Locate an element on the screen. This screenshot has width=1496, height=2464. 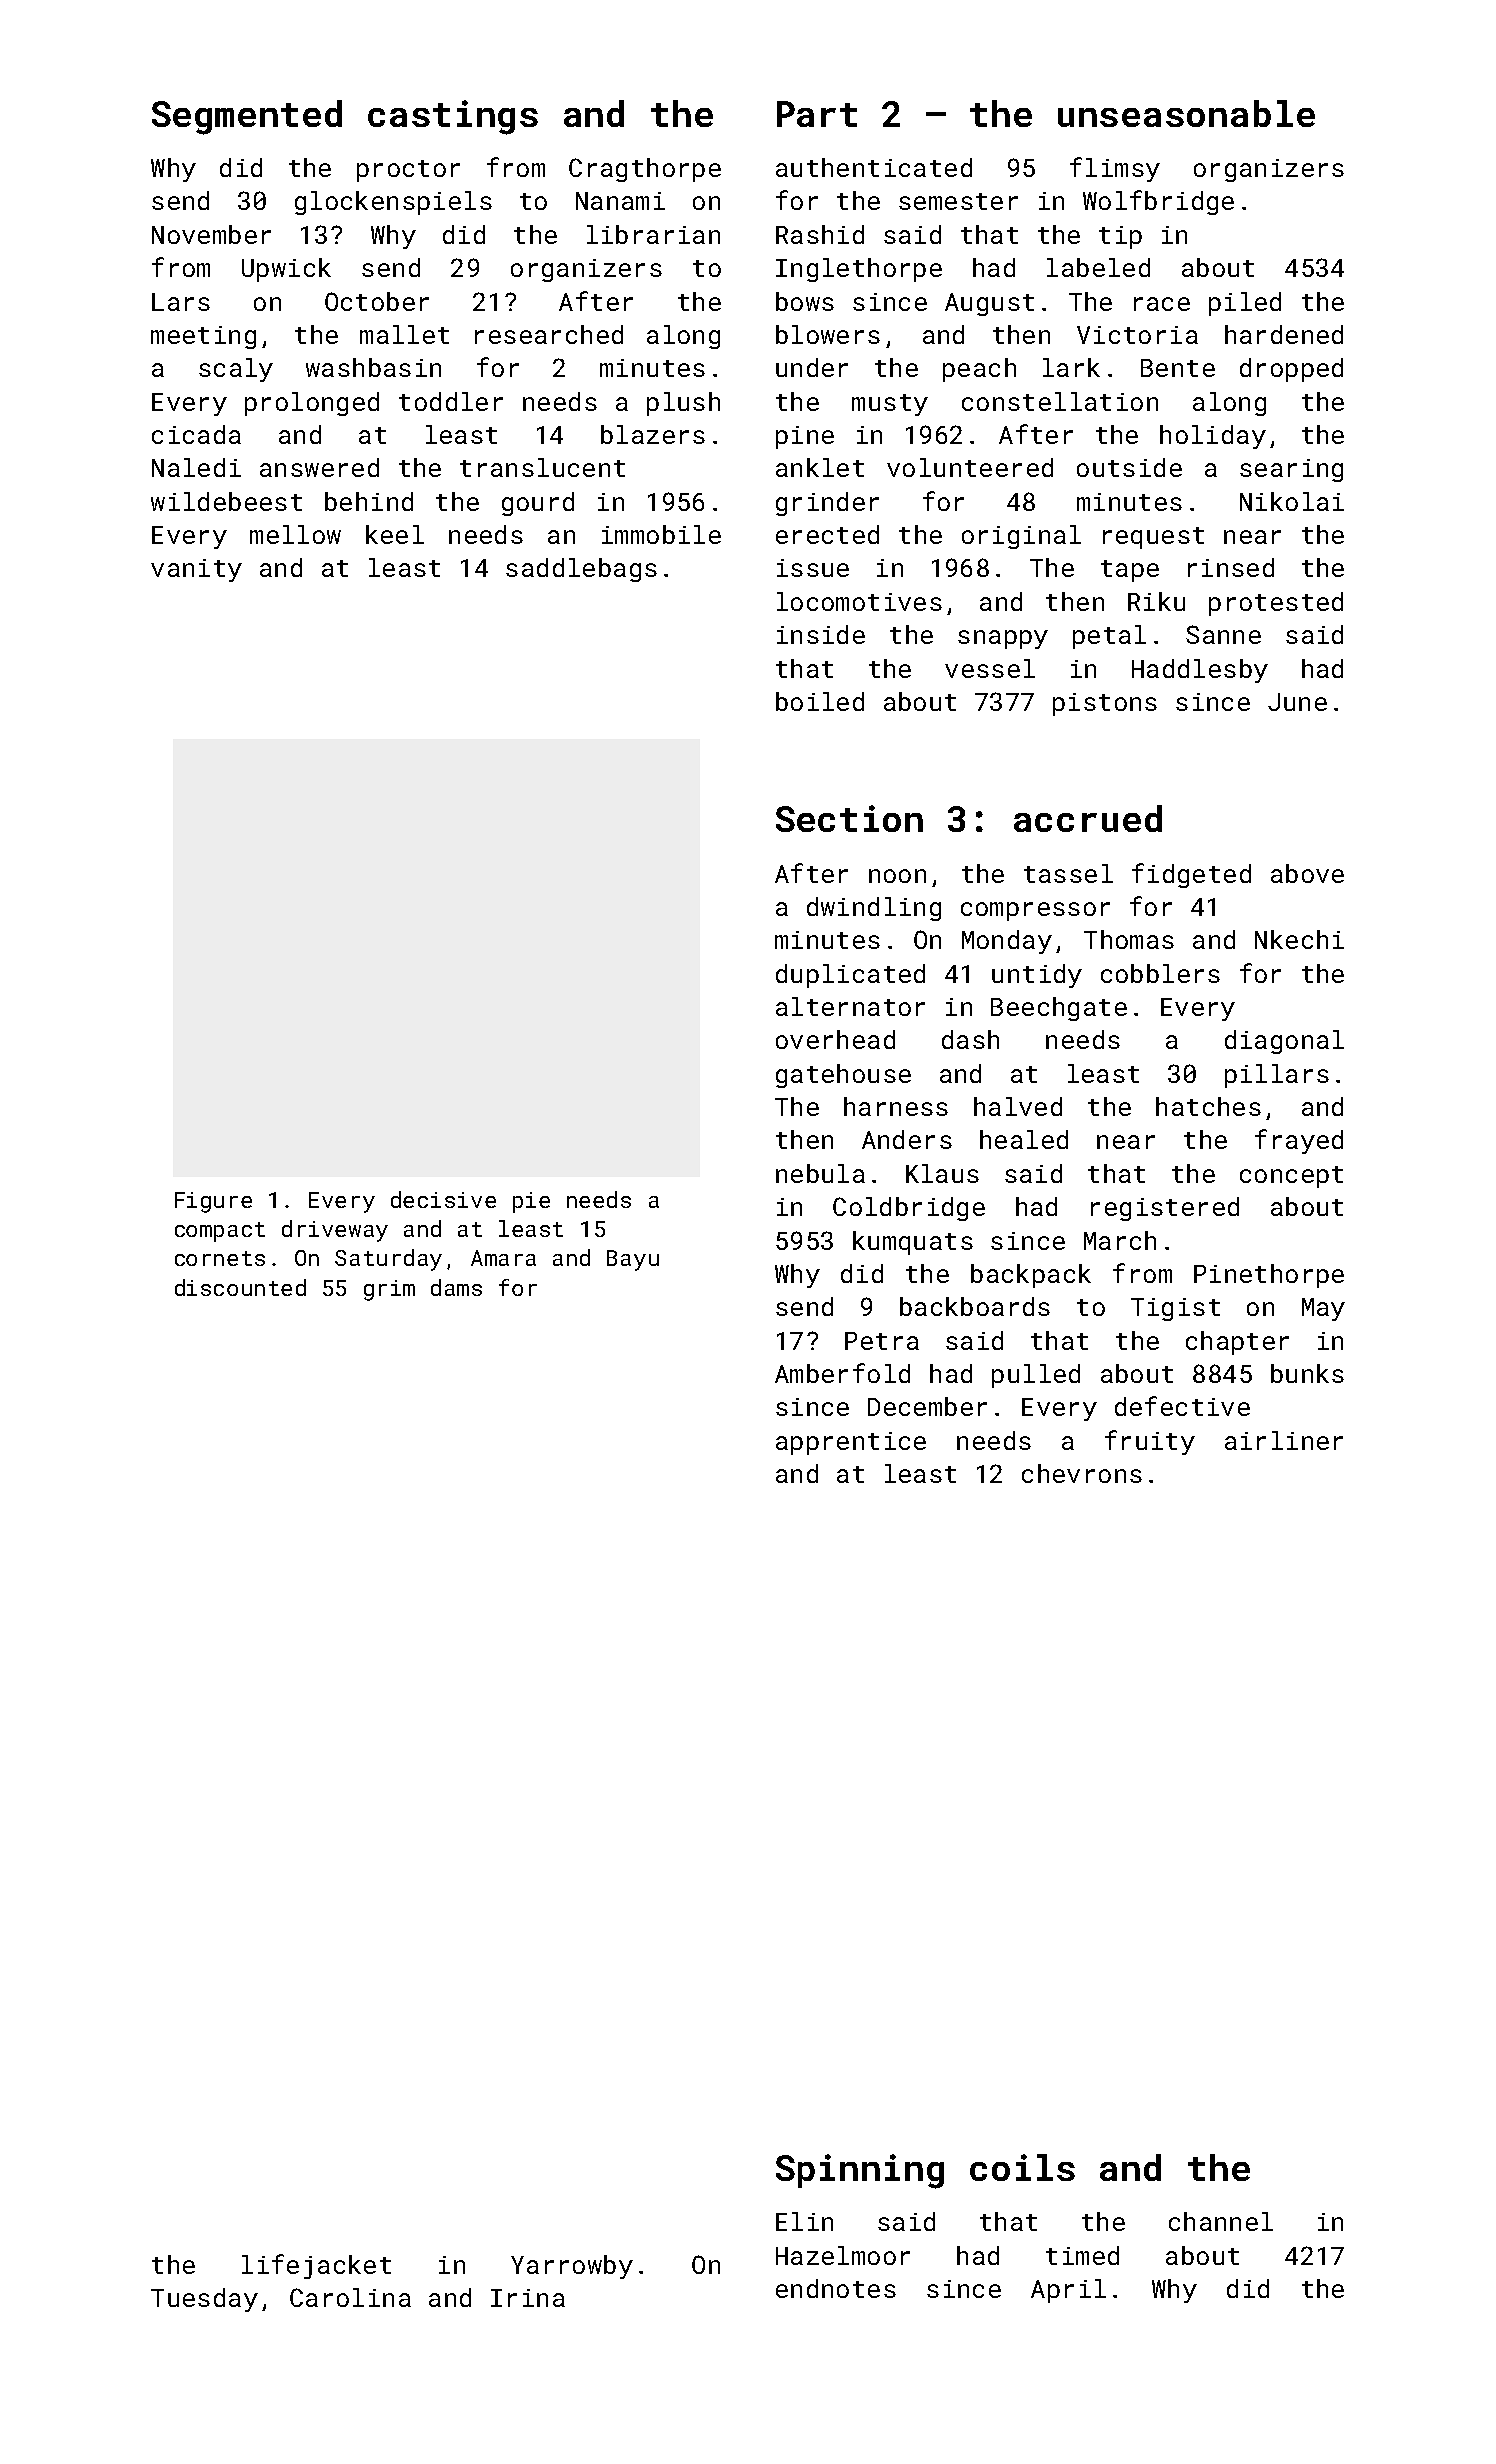
vanity is located at coordinates (196, 570).
